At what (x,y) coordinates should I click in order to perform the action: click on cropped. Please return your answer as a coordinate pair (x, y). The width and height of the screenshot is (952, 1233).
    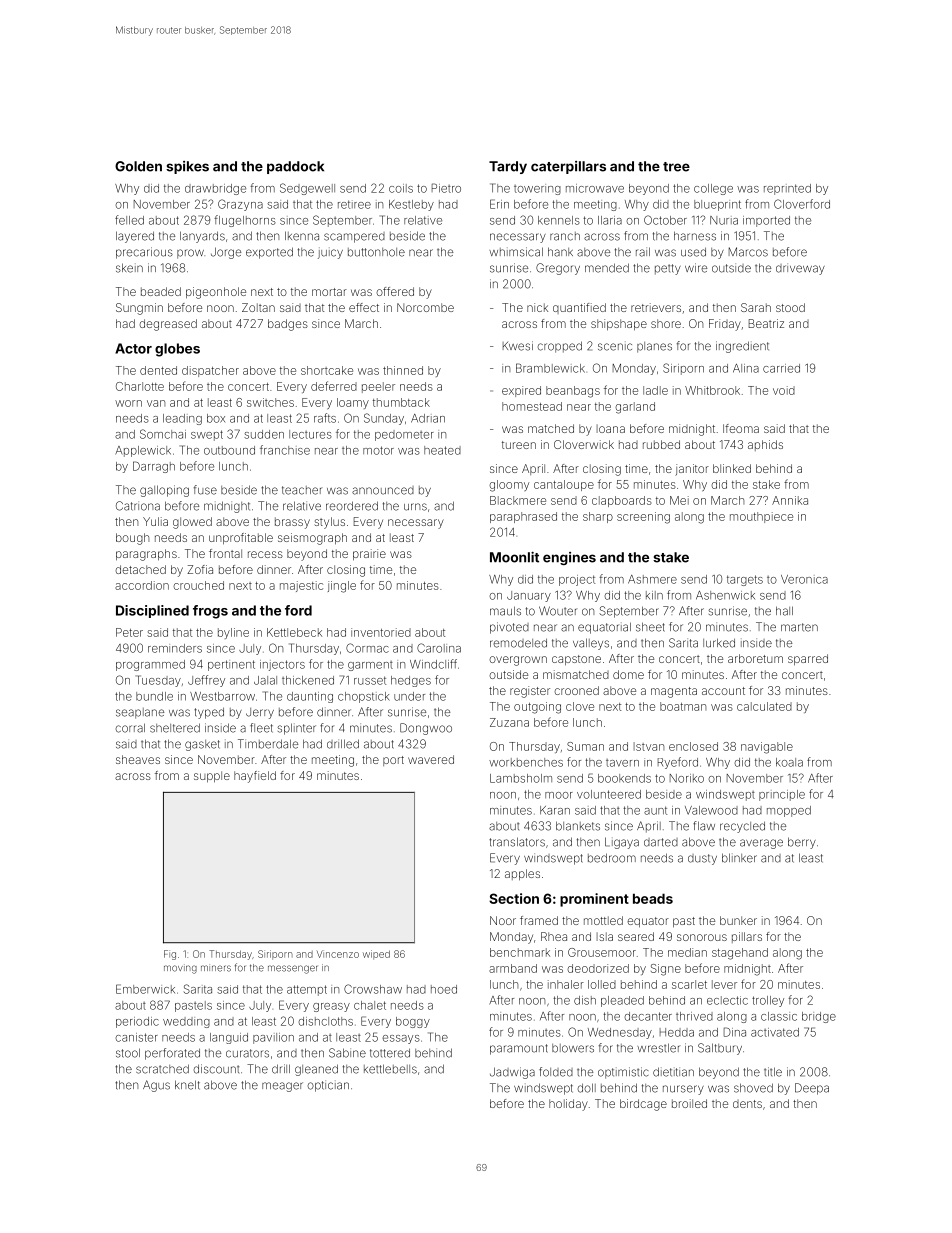
    Looking at the image, I should click on (560, 347).
